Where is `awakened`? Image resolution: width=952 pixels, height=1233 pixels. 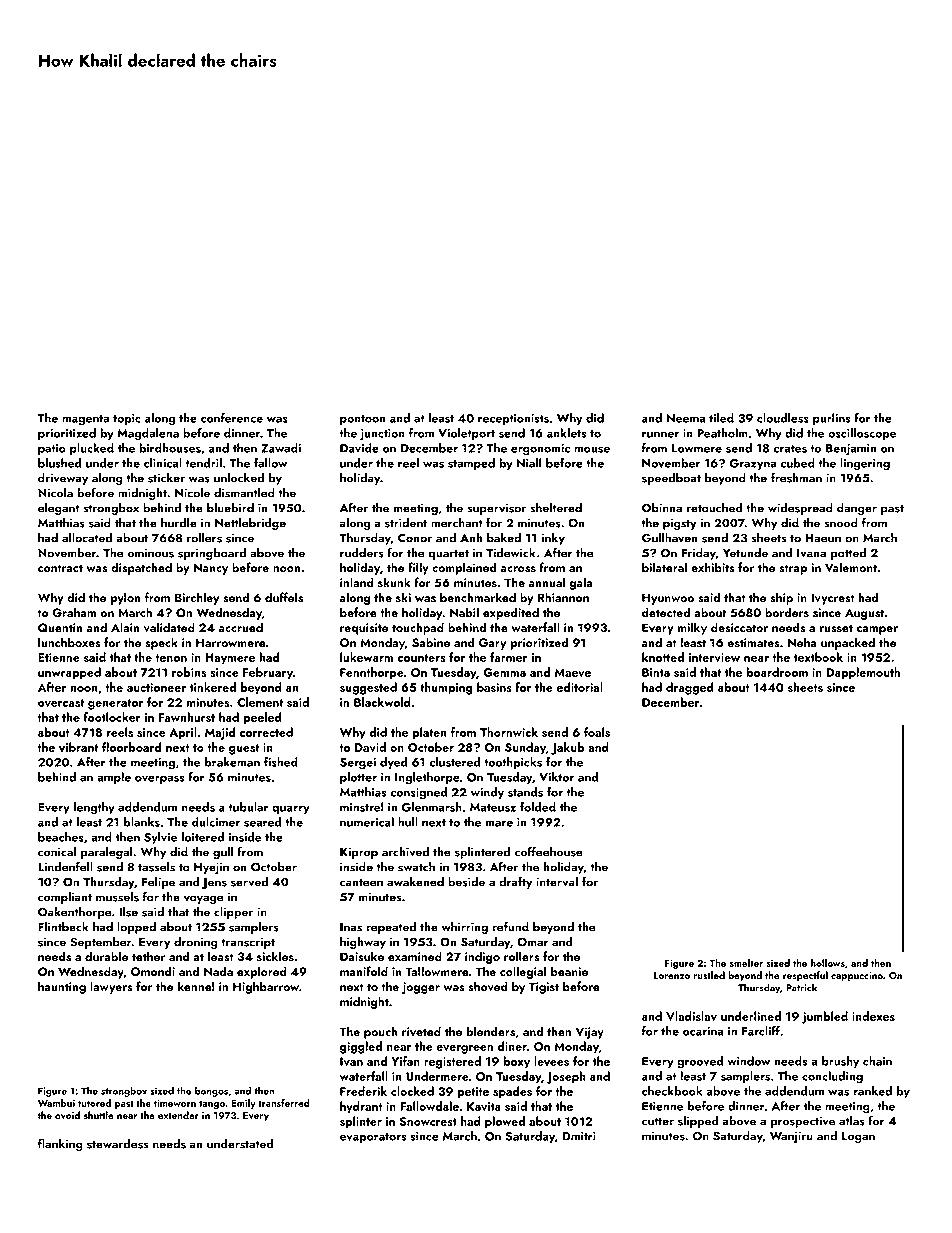
awakened is located at coordinates (415, 882).
